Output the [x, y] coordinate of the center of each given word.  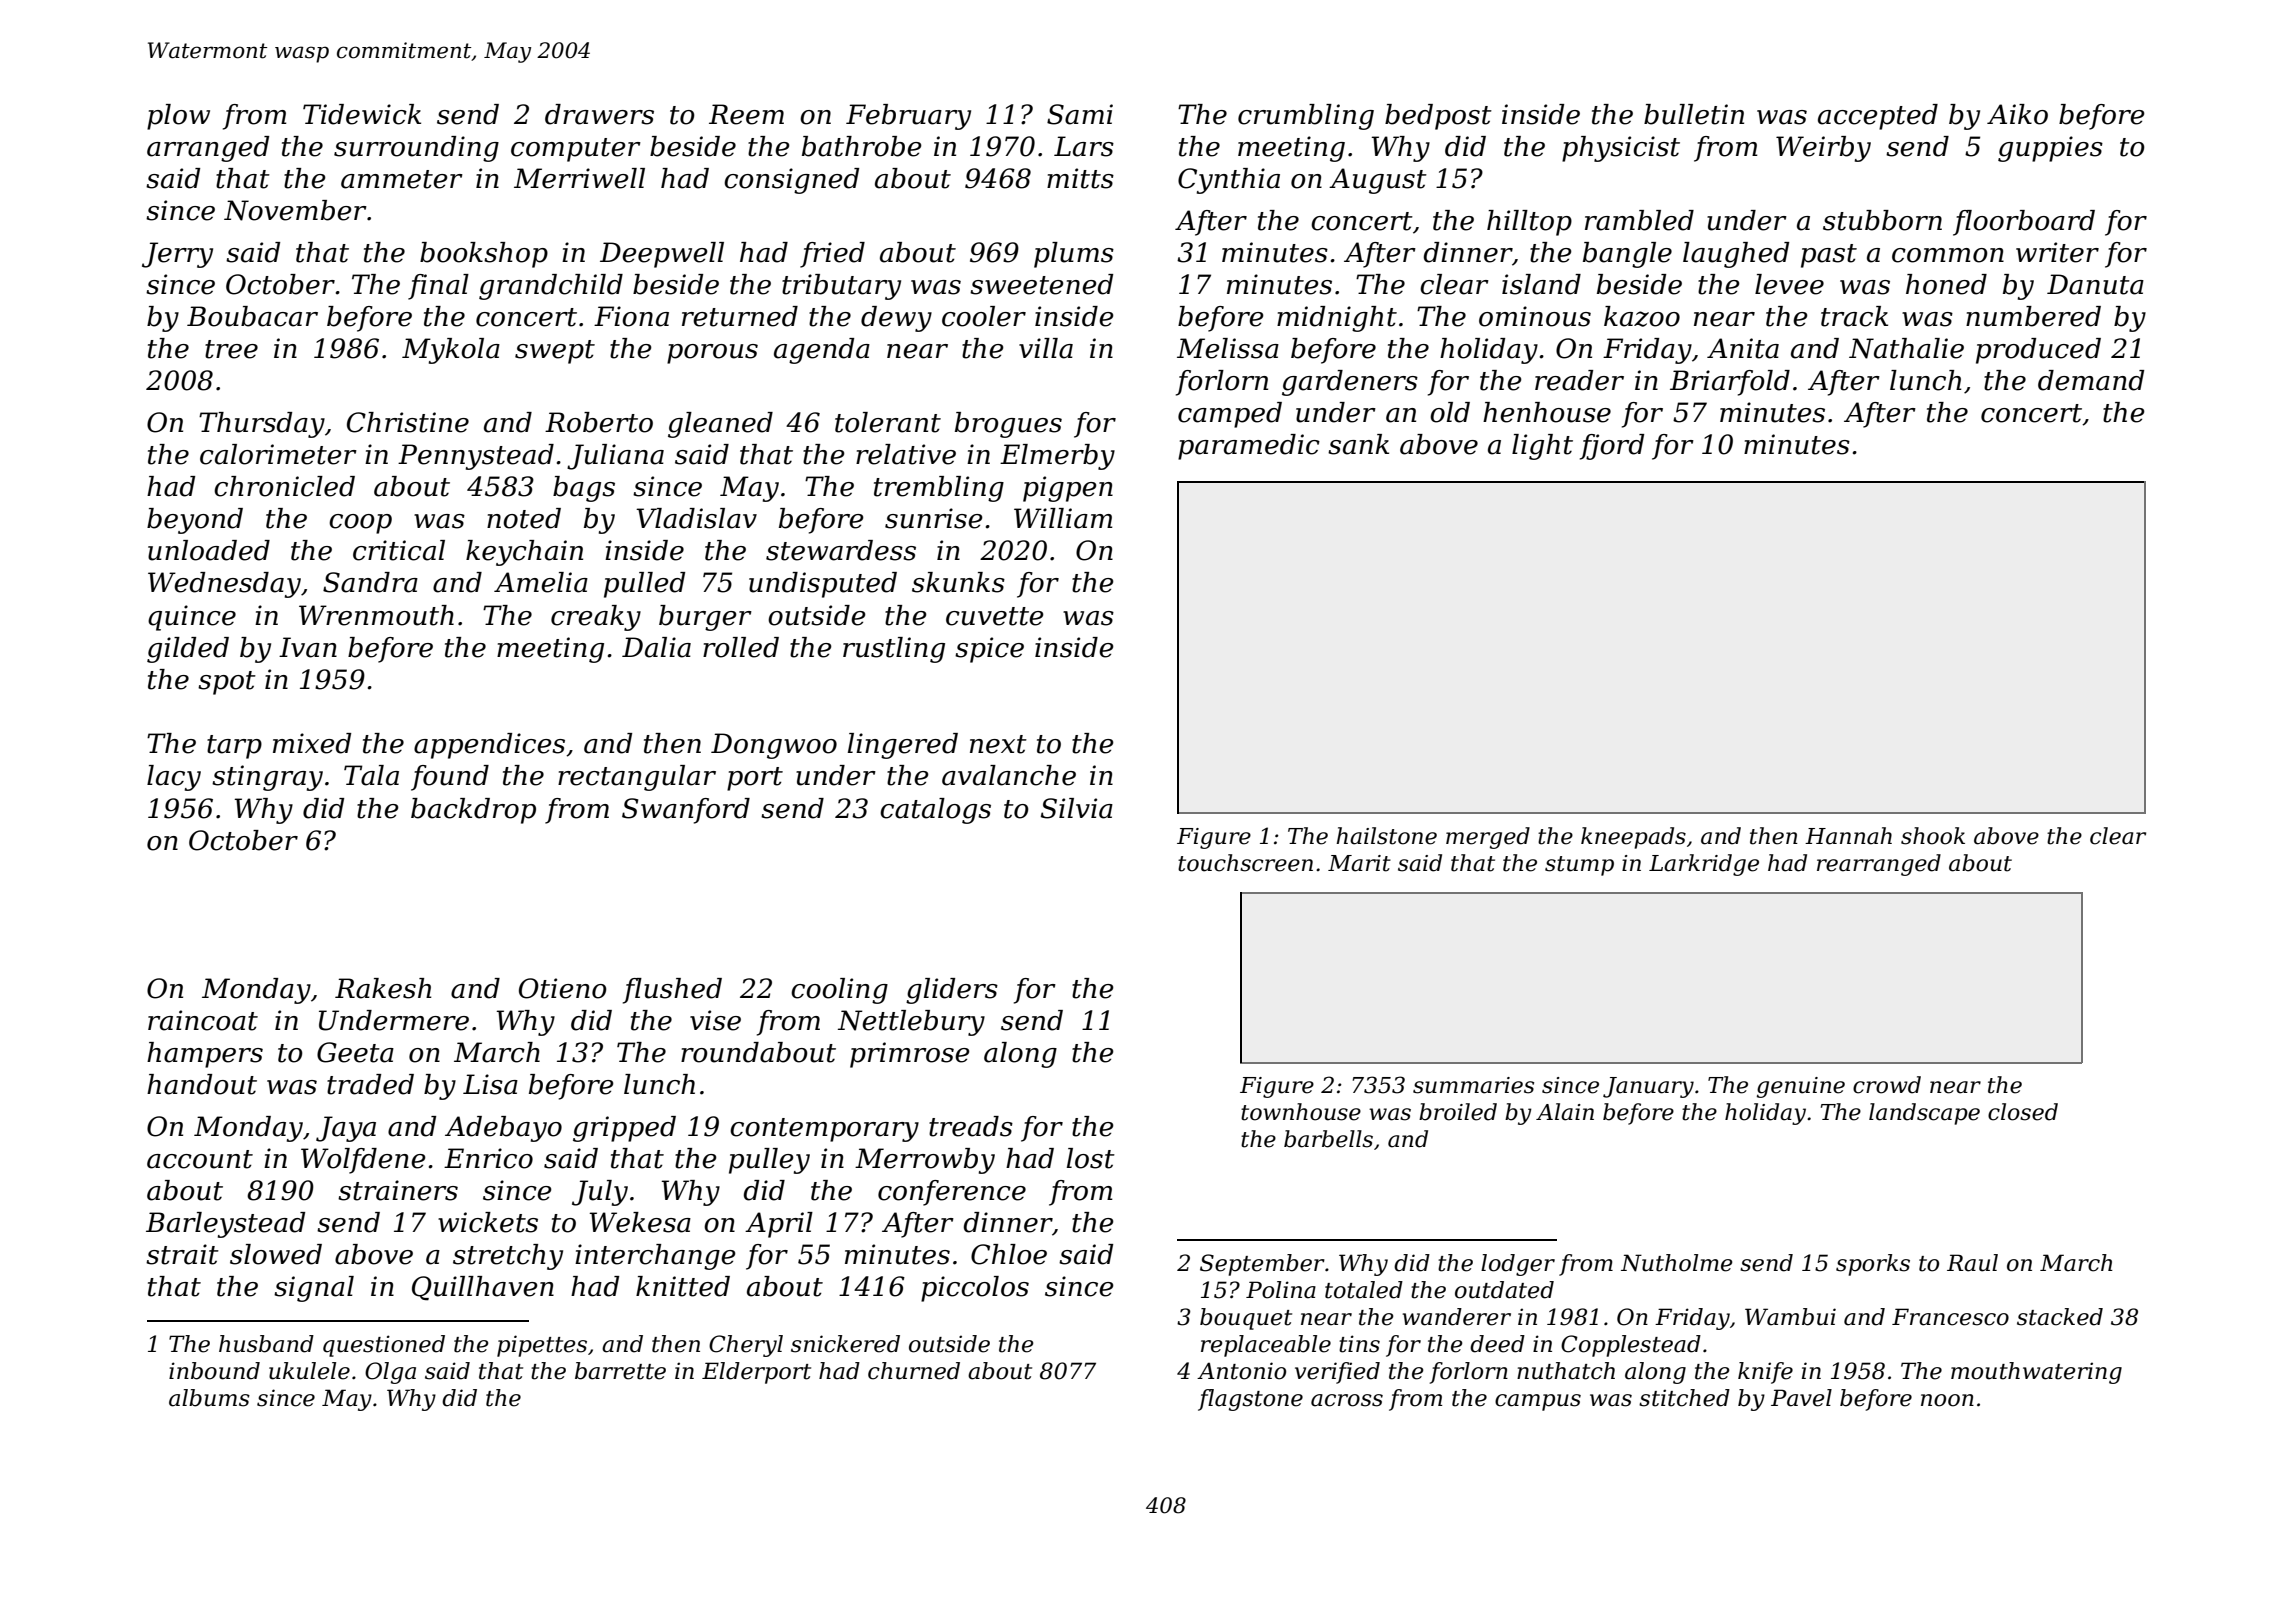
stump [1579, 866]
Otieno [563, 988]
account [200, 1159]
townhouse [1301, 1112]
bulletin [1694, 114]
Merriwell [579, 178]
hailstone [1386, 836]
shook [1933, 836]
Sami [1080, 114]
